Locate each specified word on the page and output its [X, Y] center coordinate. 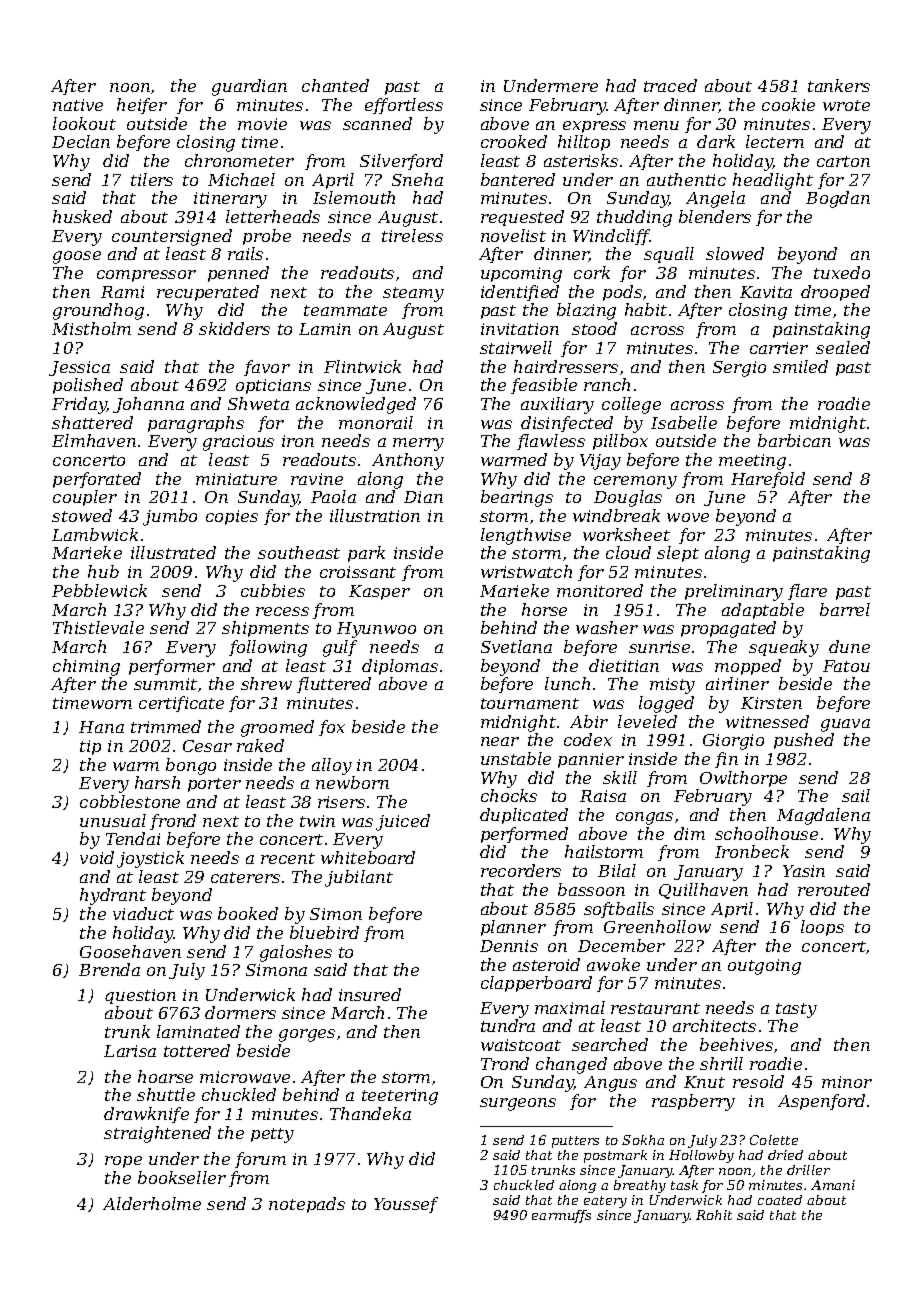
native [78, 105]
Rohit [714, 1215]
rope [123, 1162]
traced [670, 85]
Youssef [406, 1205]
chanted [335, 85]
